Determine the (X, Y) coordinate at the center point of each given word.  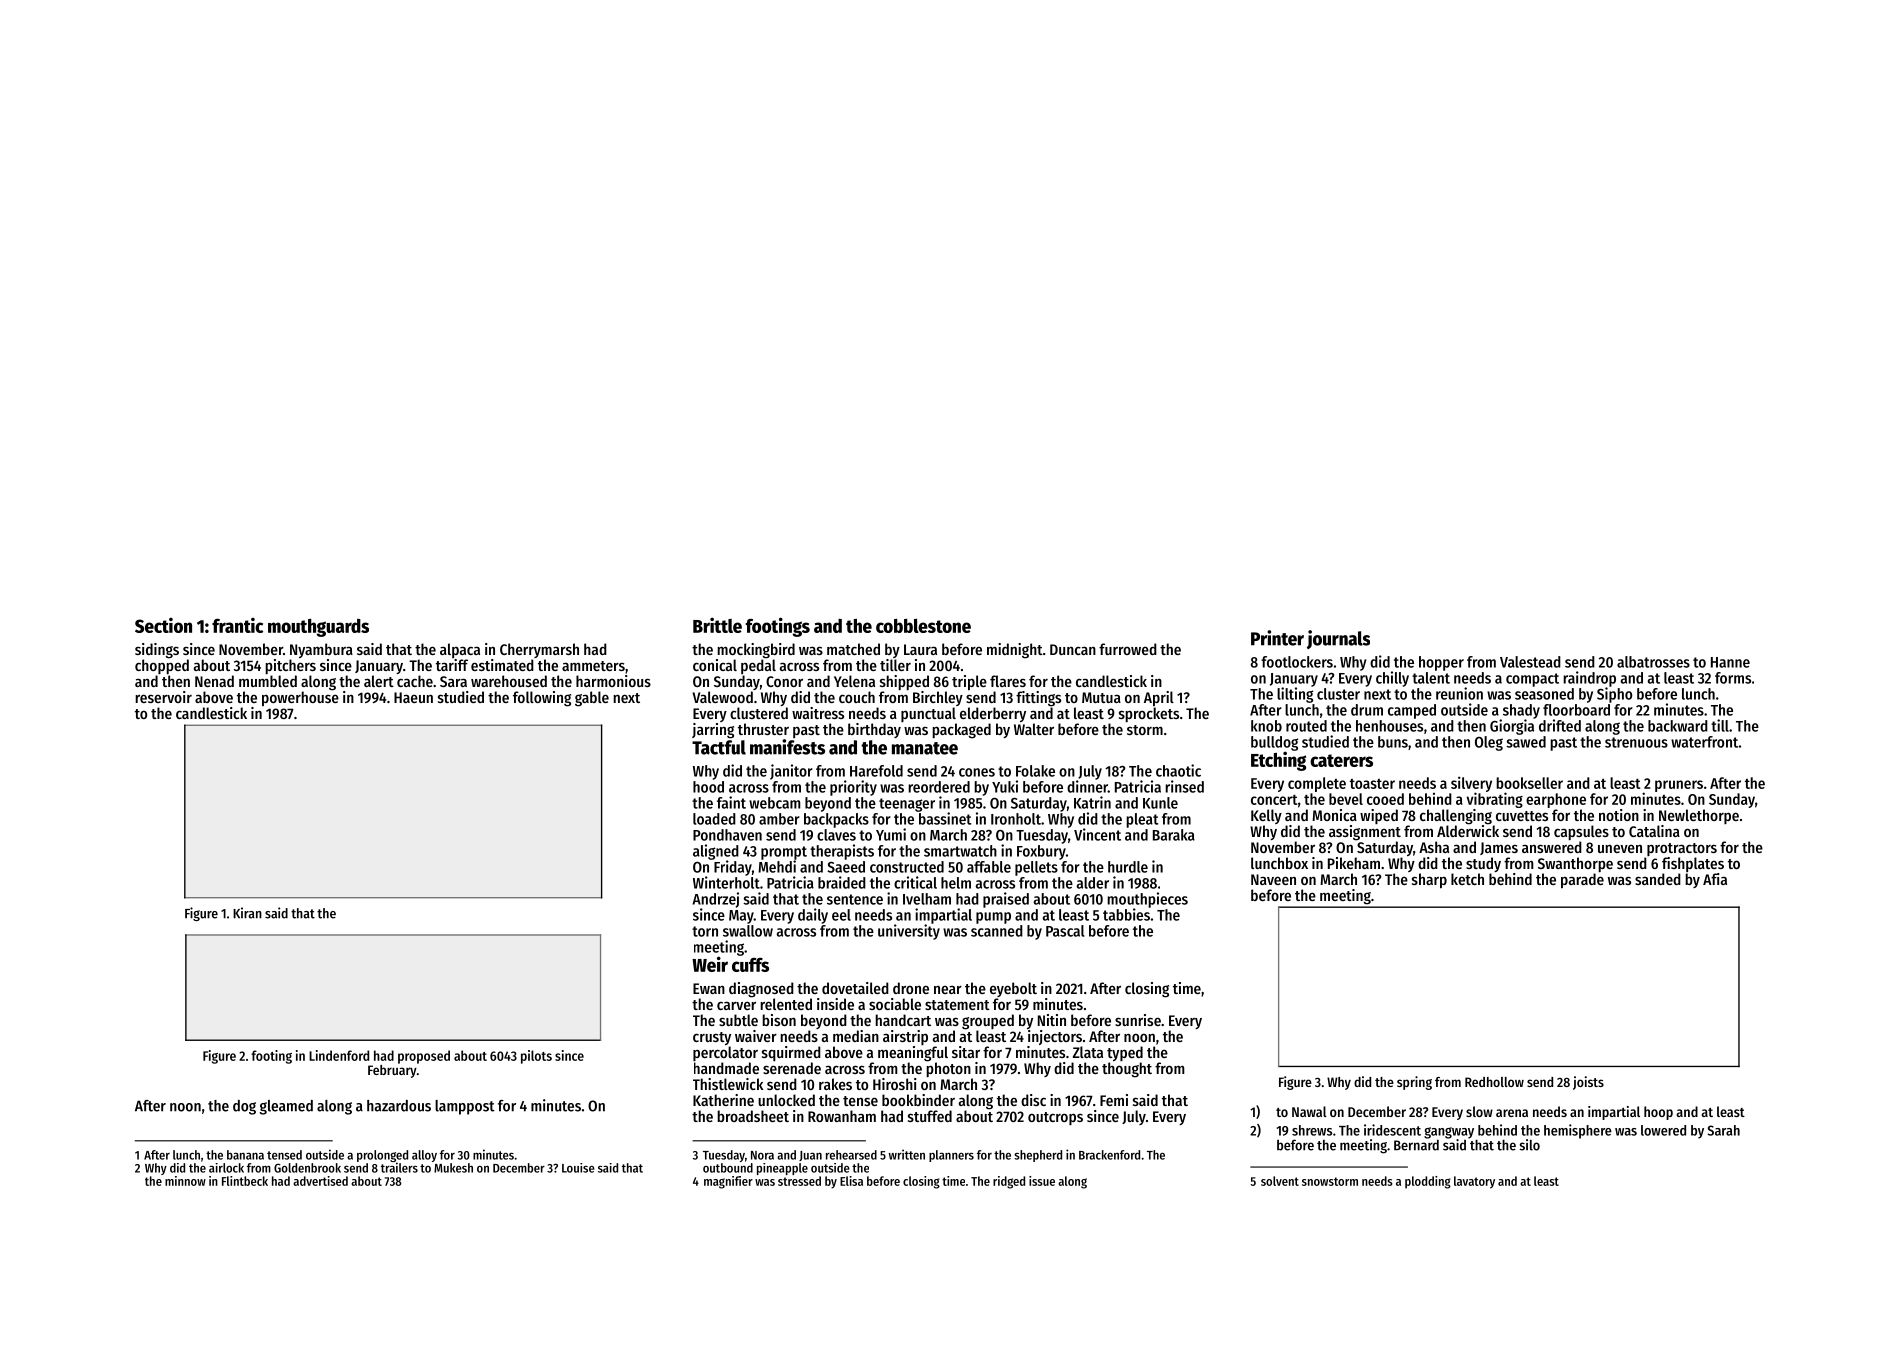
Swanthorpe (1575, 864)
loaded (714, 819)
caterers (1341, 760)
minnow (185, 1181)
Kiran (247, 913)
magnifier (728, 1182)
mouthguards (318, 628)
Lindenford (339, 1055)
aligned (716, 852)
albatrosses (1653, 662)
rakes (835, 1084)
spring (1414, 1083)
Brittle (717, 625)
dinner (1087, 786)
